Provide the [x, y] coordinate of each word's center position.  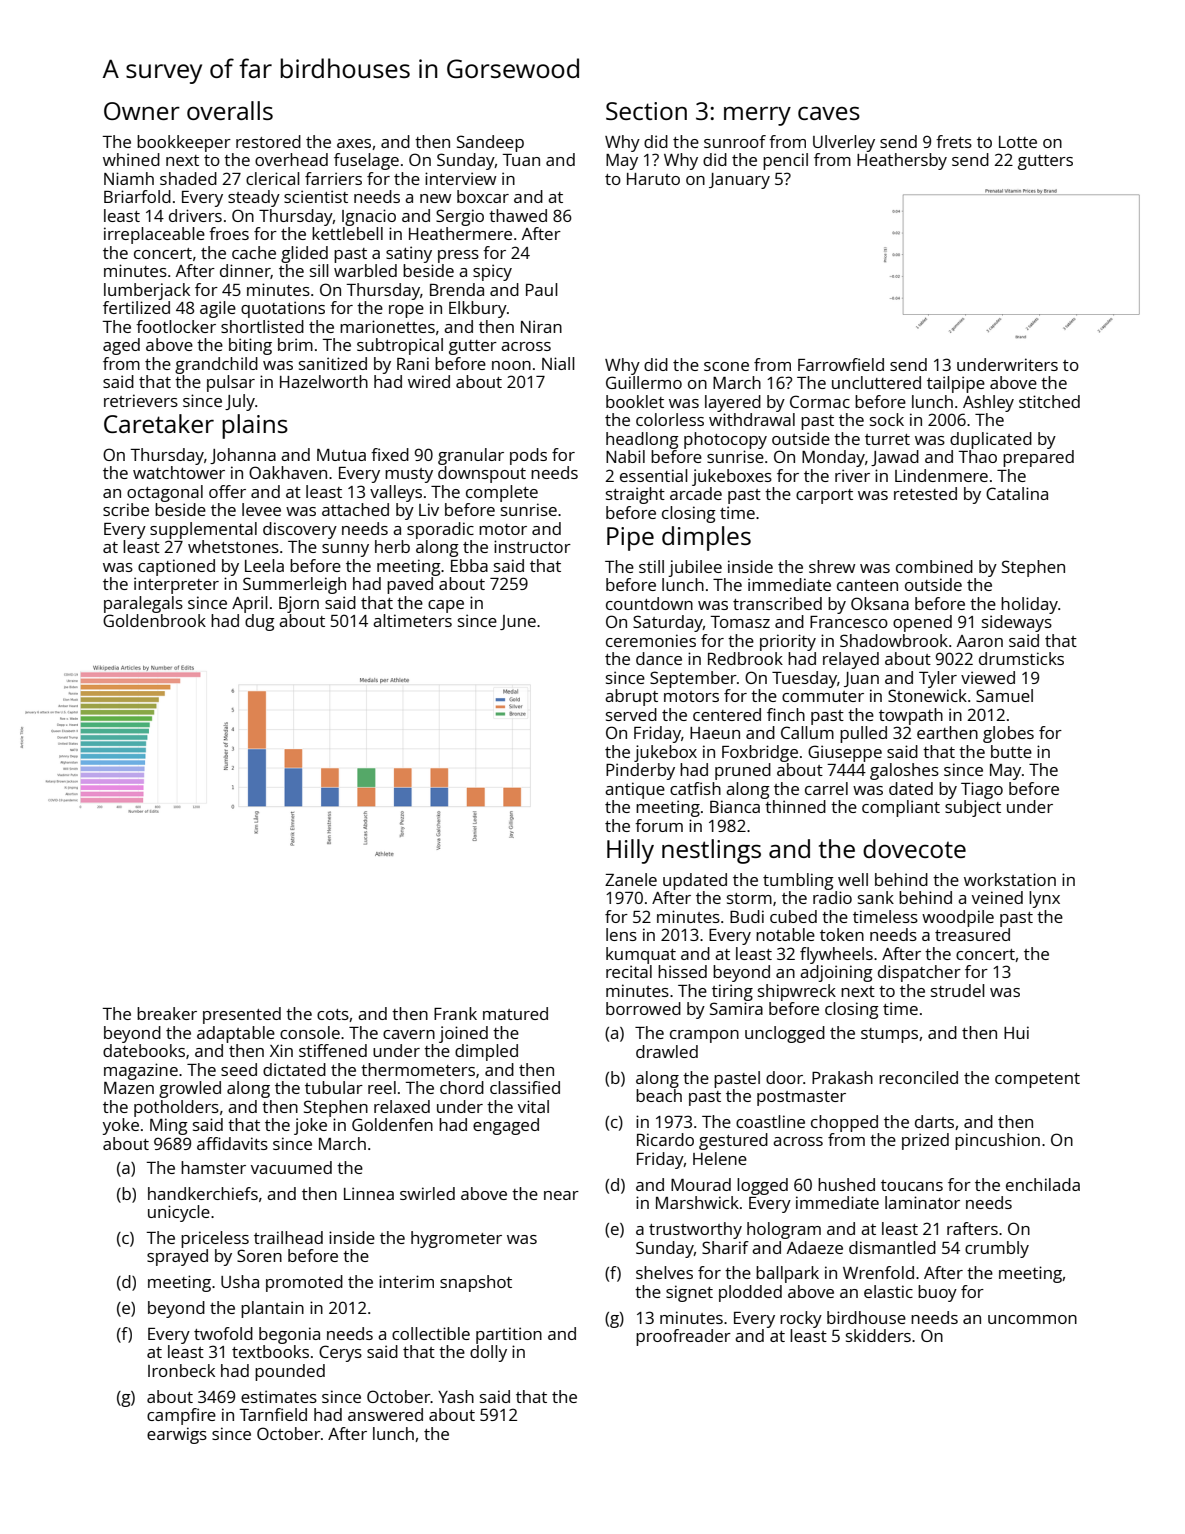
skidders [878, 1335]
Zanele [631, 879]
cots [333, 1014]
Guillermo [644, 382]
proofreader [683, 1337]
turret [887, 439]
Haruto [653, 179]
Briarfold [137, 196]
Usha [240, 1281]
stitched [1049, 401]
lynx [1044, 899]
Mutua [341, 455]
